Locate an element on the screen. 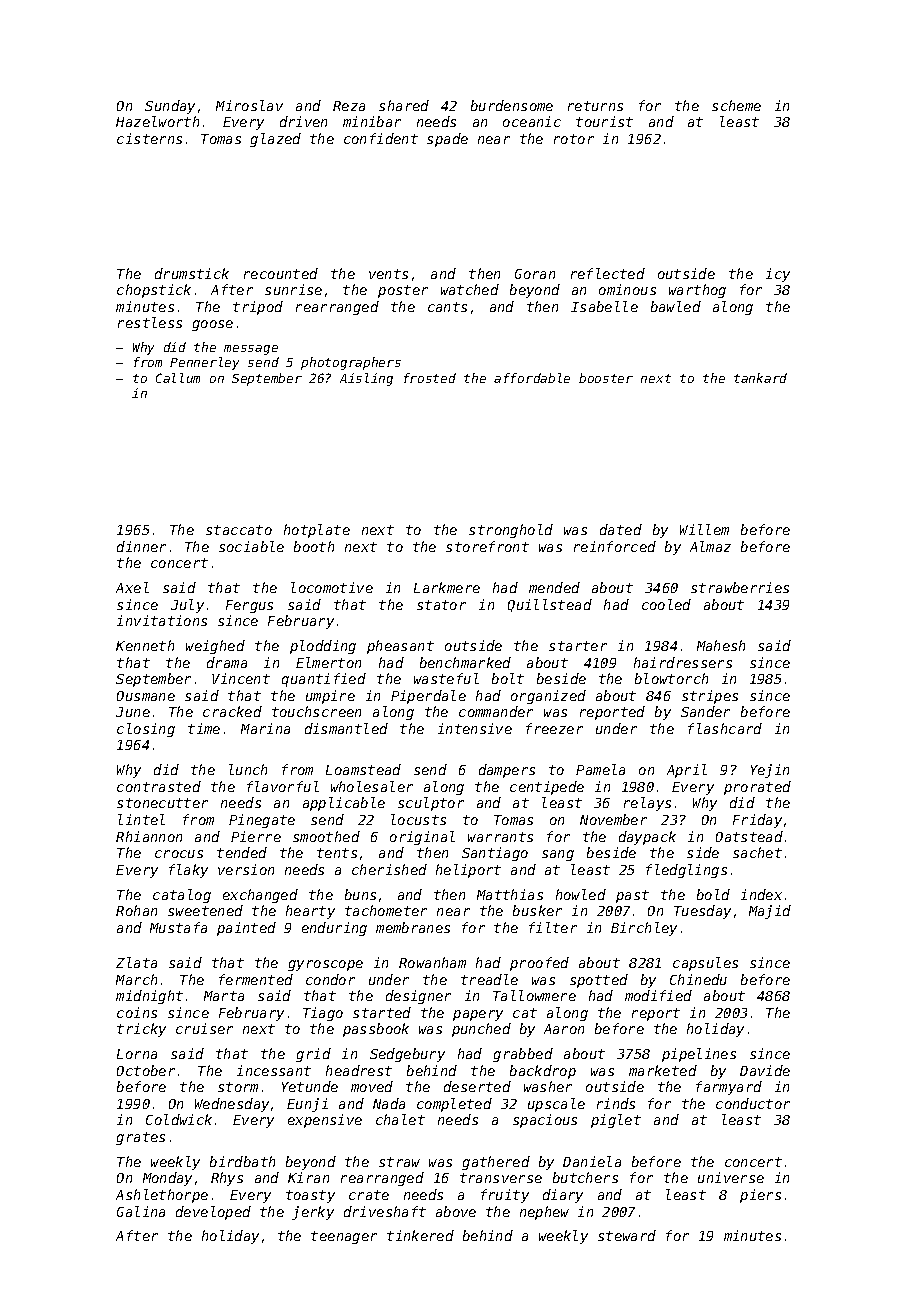 This screenshot has height=1316, width=908. buns is located at coordinates (360, 894).
